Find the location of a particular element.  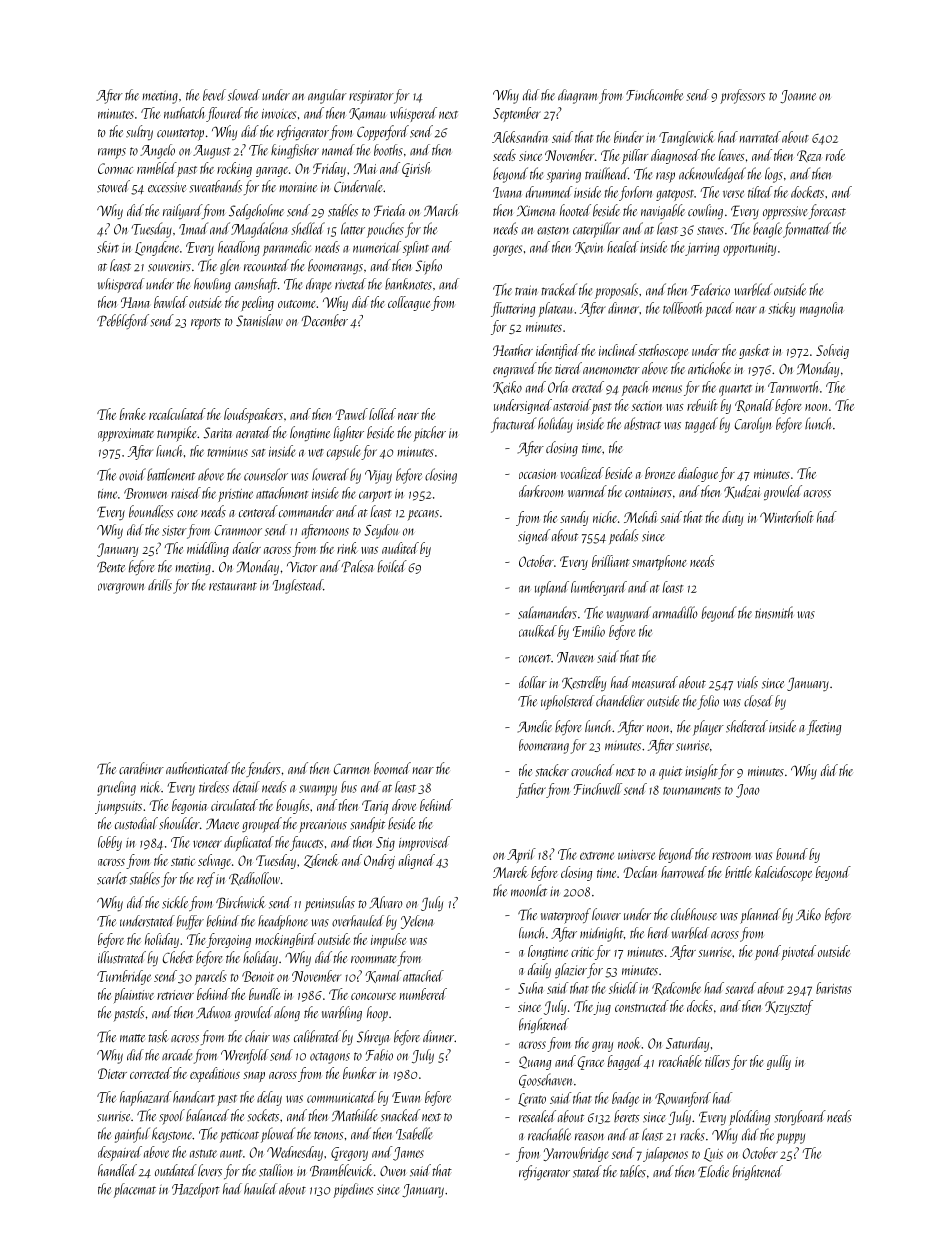

Pebbleford is located at coordinates (123, 321).
